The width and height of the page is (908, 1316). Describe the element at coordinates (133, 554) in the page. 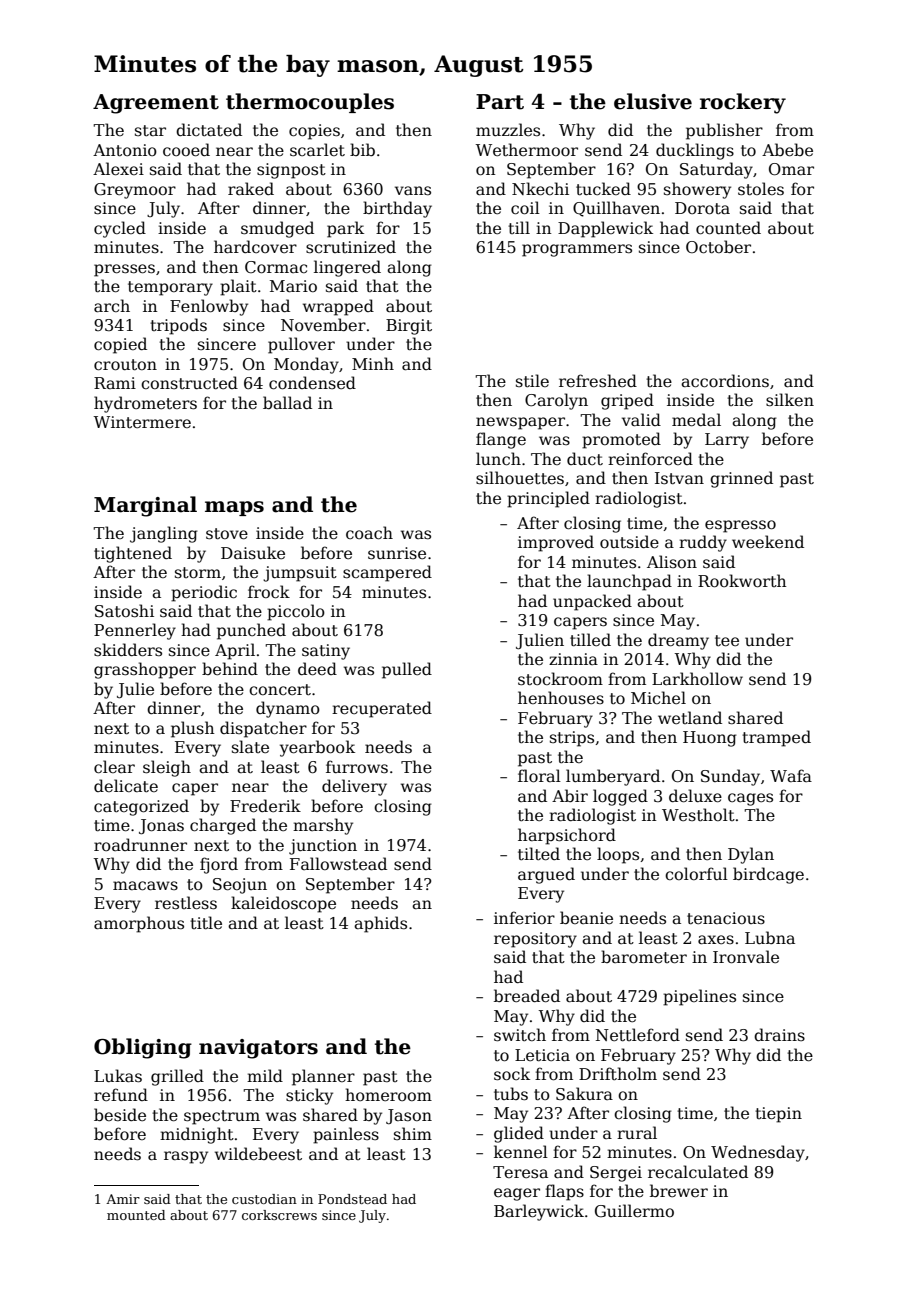

I see `tightened` at that location.
